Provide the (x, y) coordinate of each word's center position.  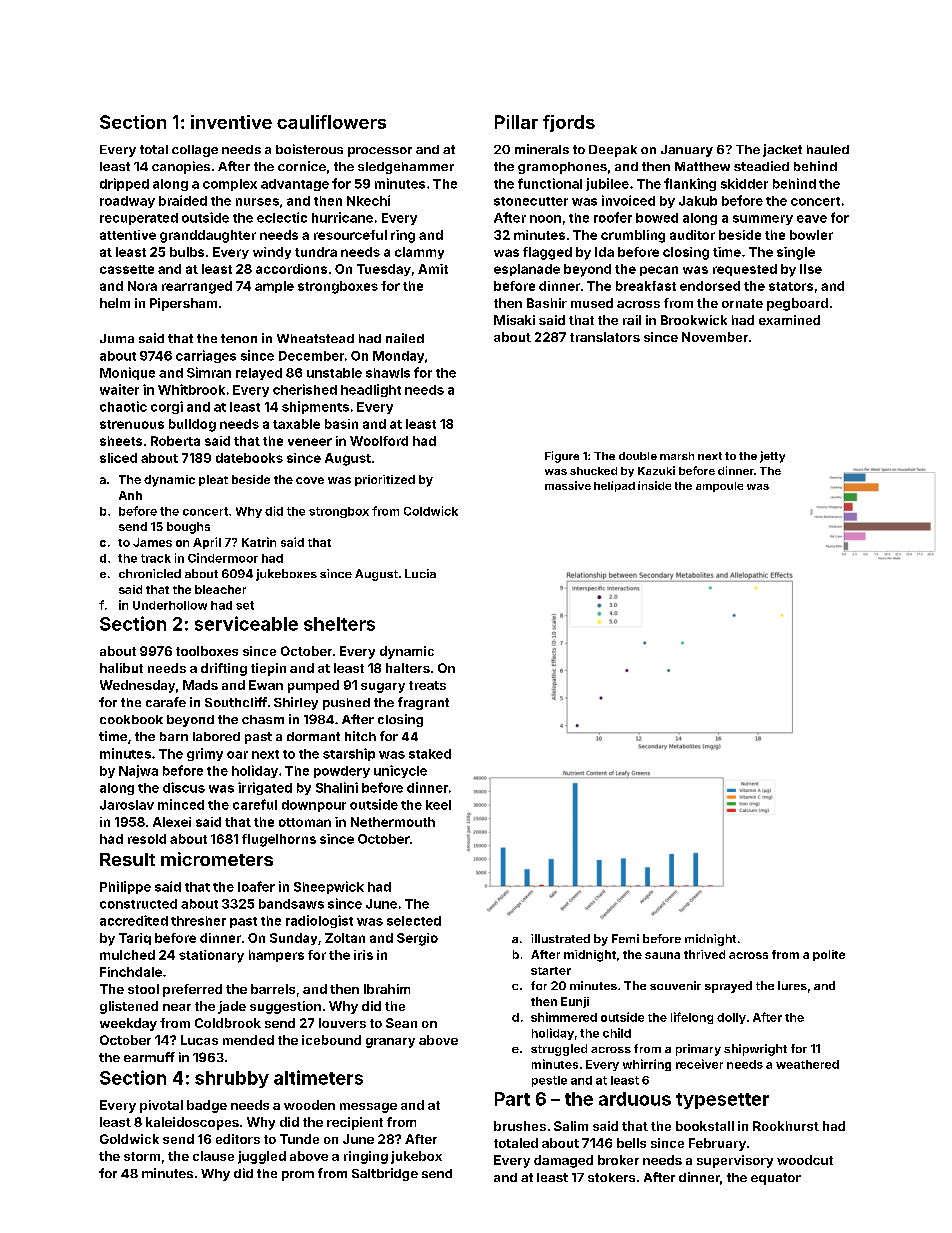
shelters (339, 624)
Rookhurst (786, 1126)
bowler (811, 235)
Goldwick (129, 1139)
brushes (520, 1126)
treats (427, 685)
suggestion (285, 1007)
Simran (209, 372)
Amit (433, 269)
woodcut (805, 1160)
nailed (405, 338)
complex (230, 185)
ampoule (719, 487)
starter (551, 971)
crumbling (633, 236)
